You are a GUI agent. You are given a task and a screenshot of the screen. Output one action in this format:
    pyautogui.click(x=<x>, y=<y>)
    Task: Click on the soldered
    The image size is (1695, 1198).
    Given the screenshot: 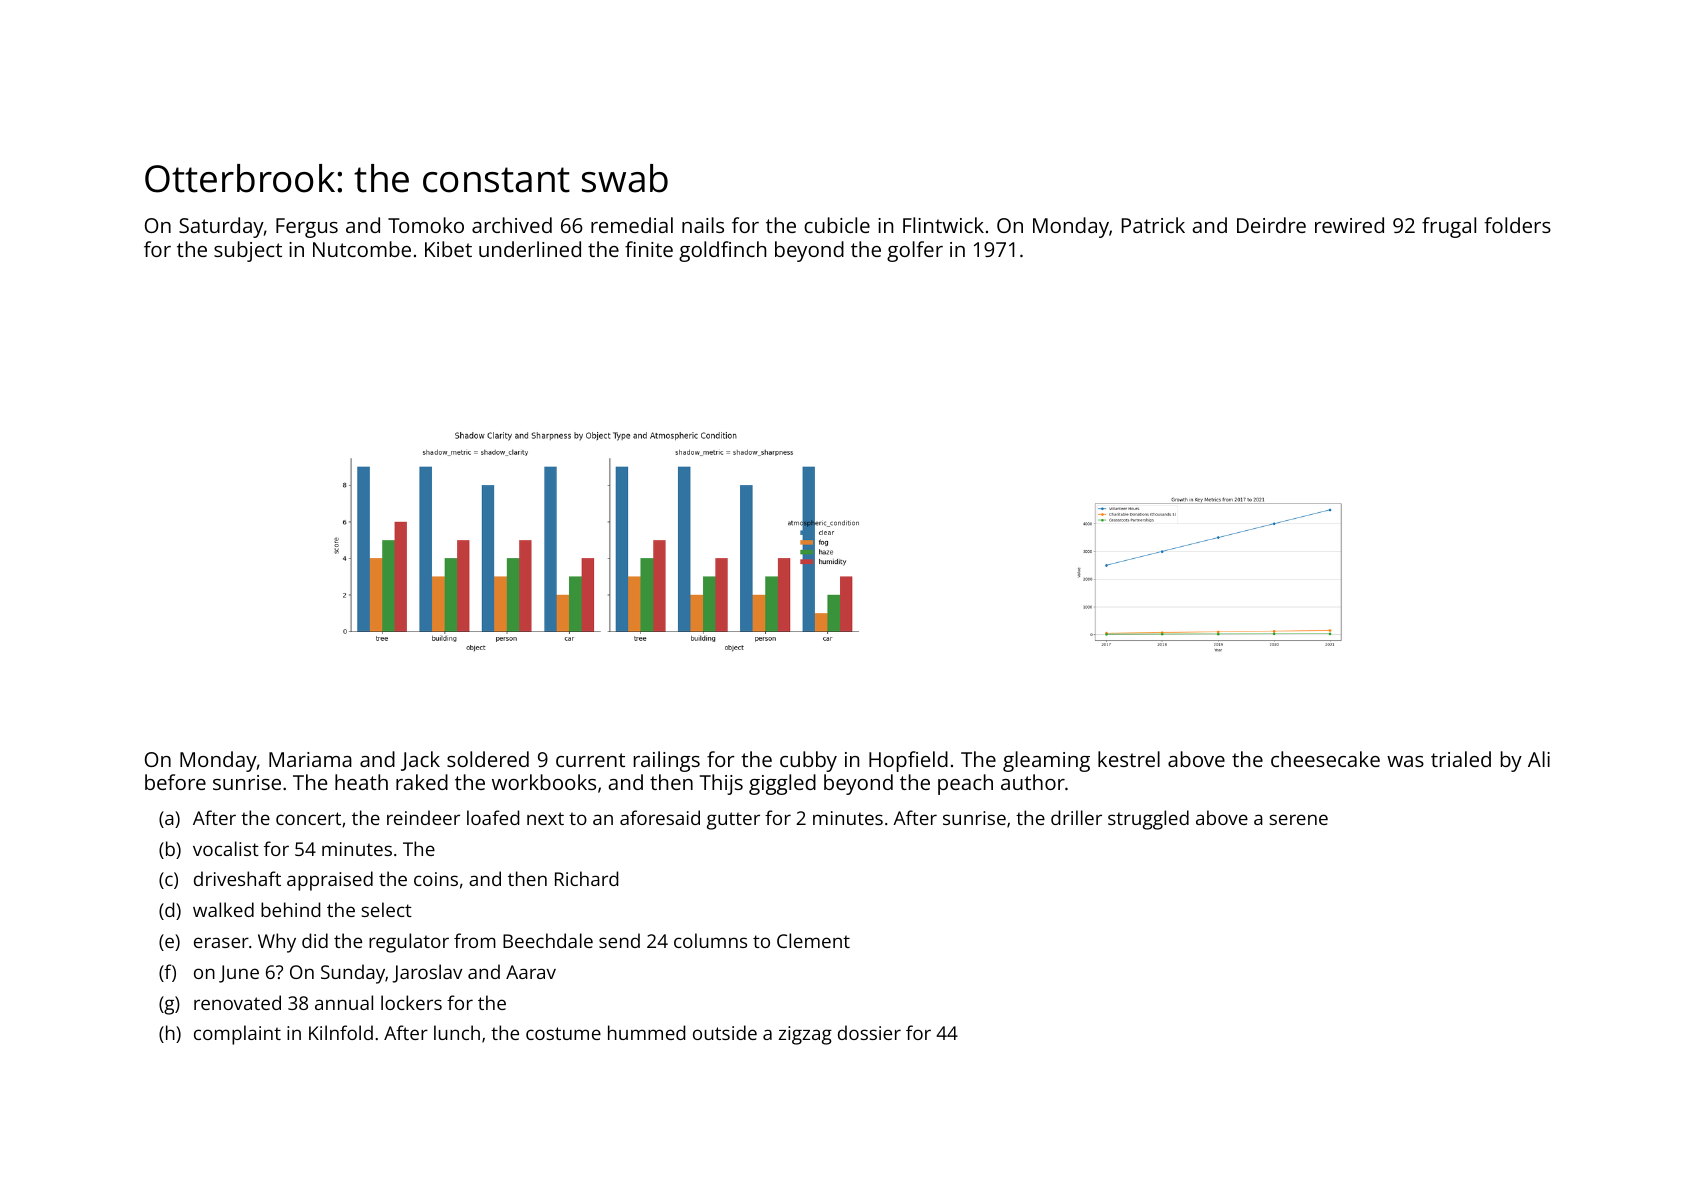 What is the action you would take?
    pyautogui.click(x=488, y=759)
